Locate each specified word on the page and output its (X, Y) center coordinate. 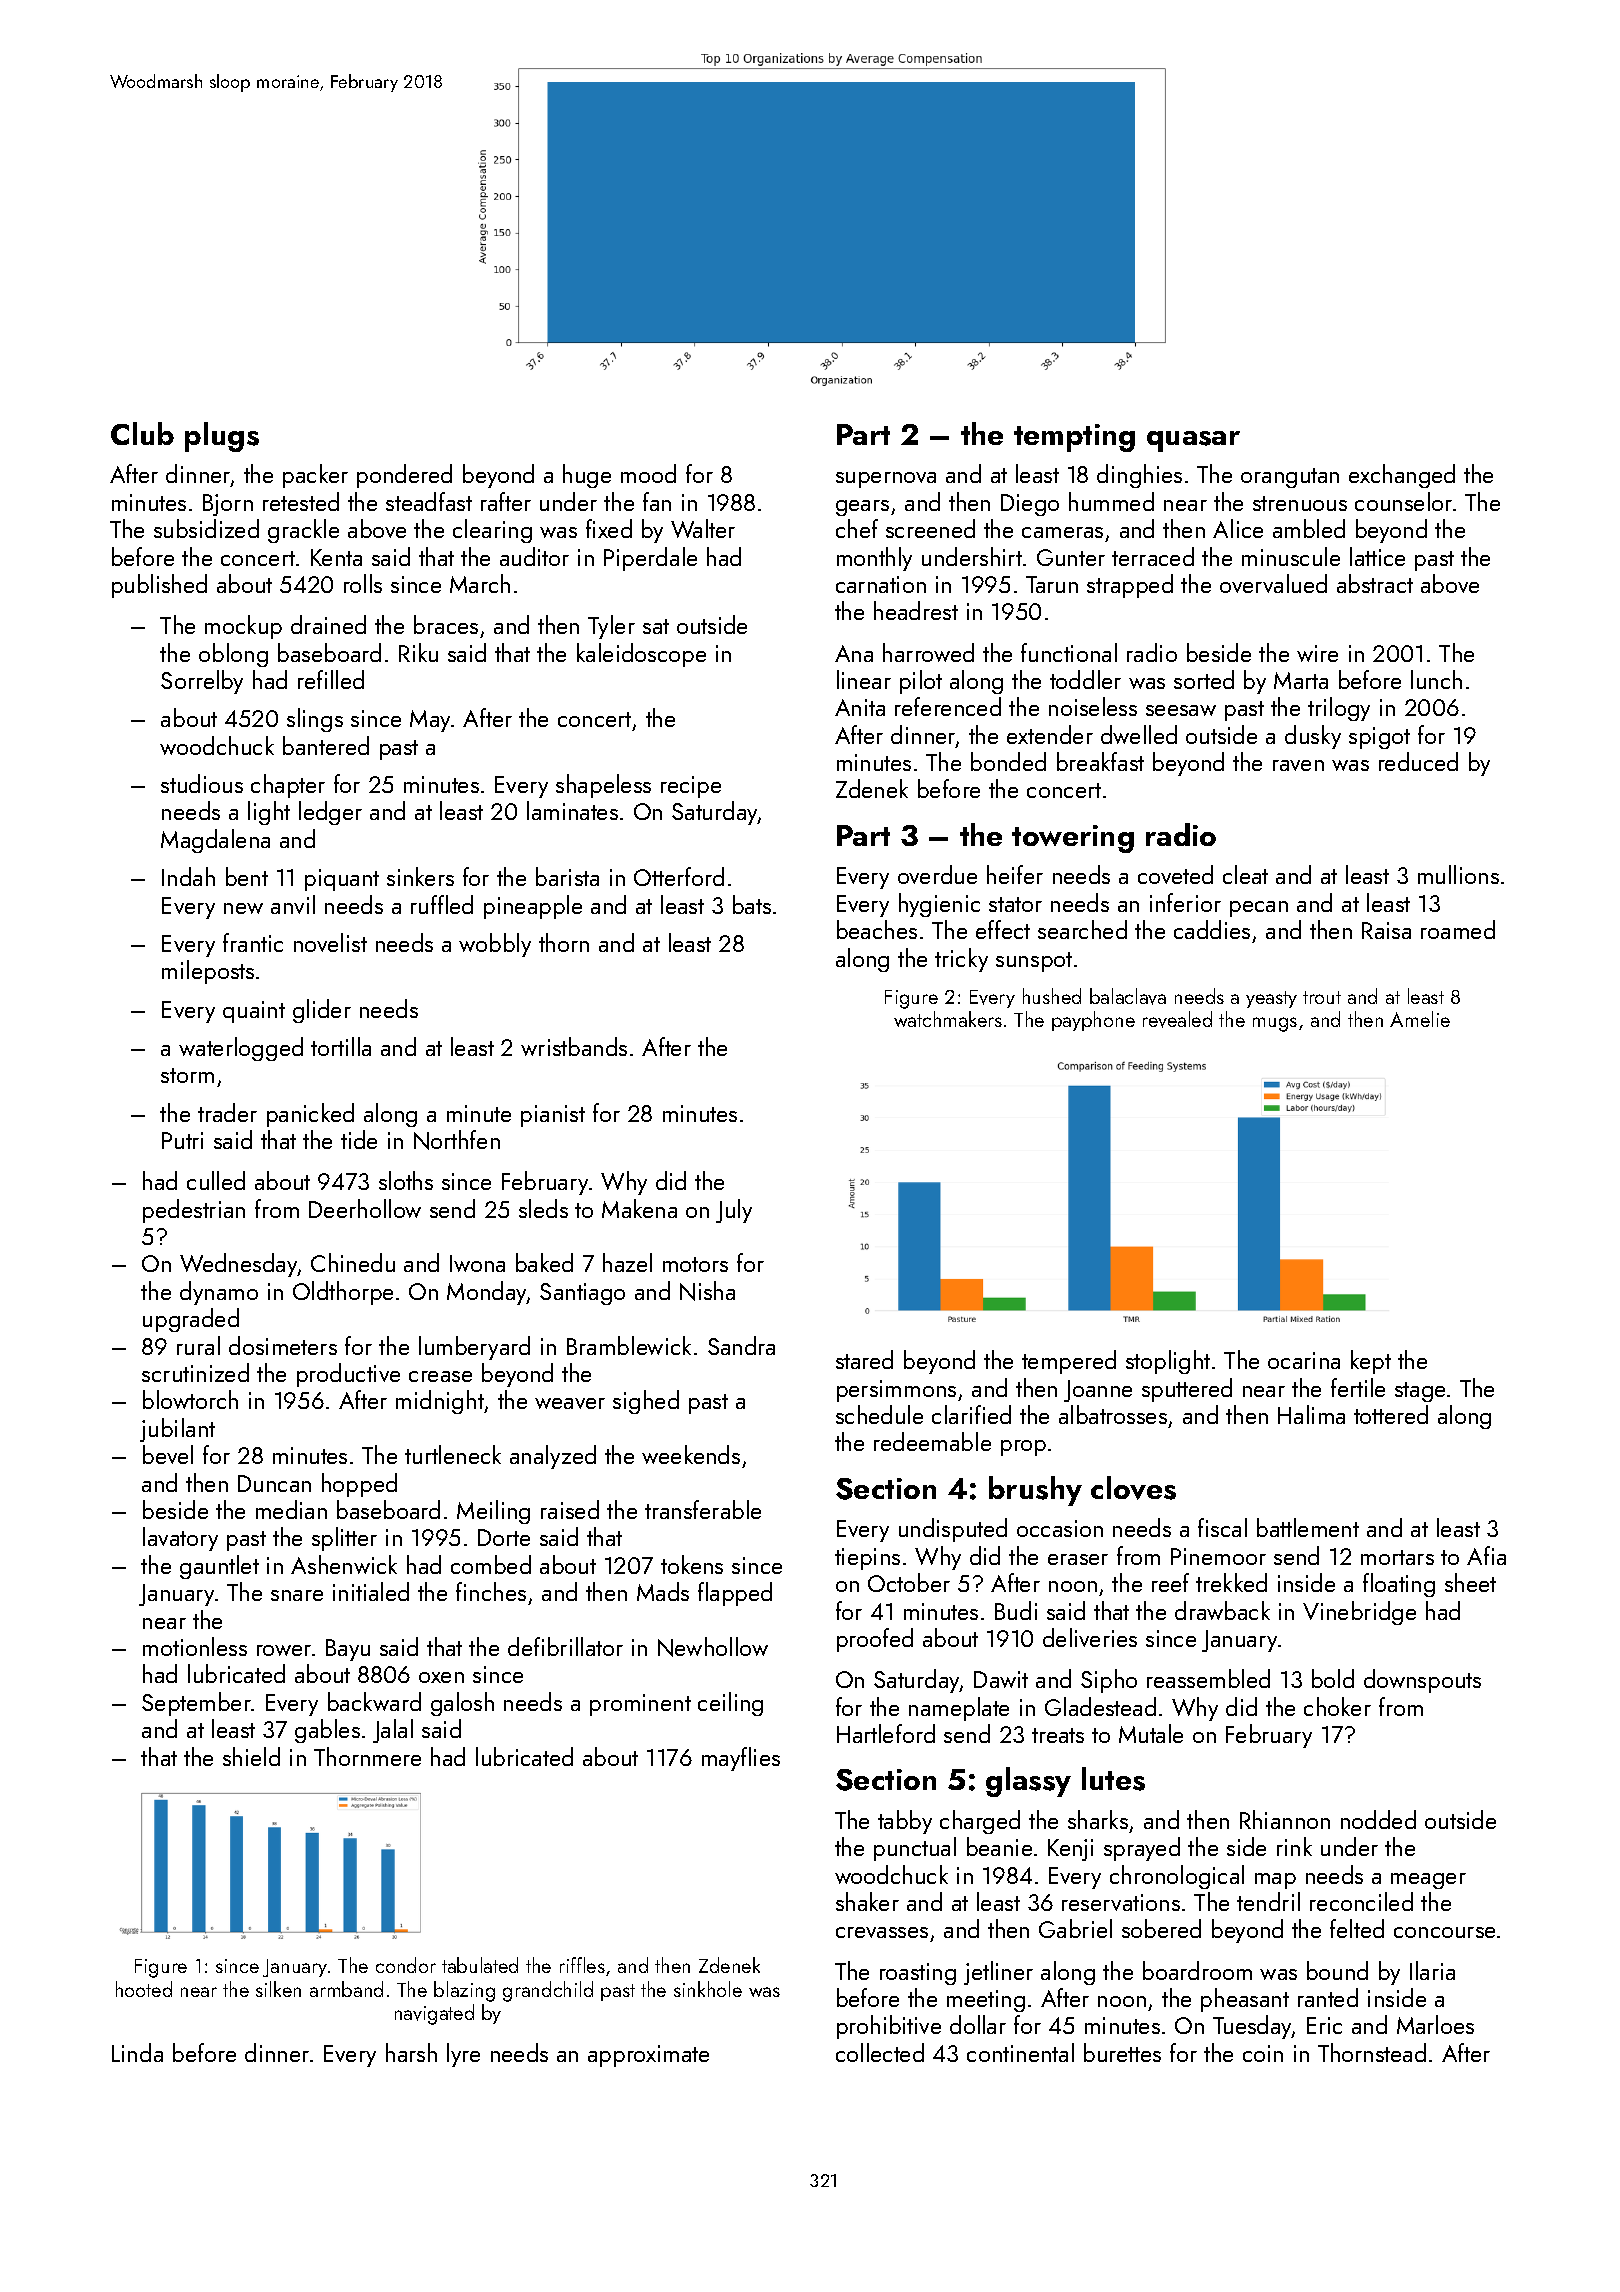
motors (695, 1264)
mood (648, 473)
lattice (1377, 556)
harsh (411, 2052)
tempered (1069, 1362)
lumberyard (474, 1348)
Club (142, 433)
